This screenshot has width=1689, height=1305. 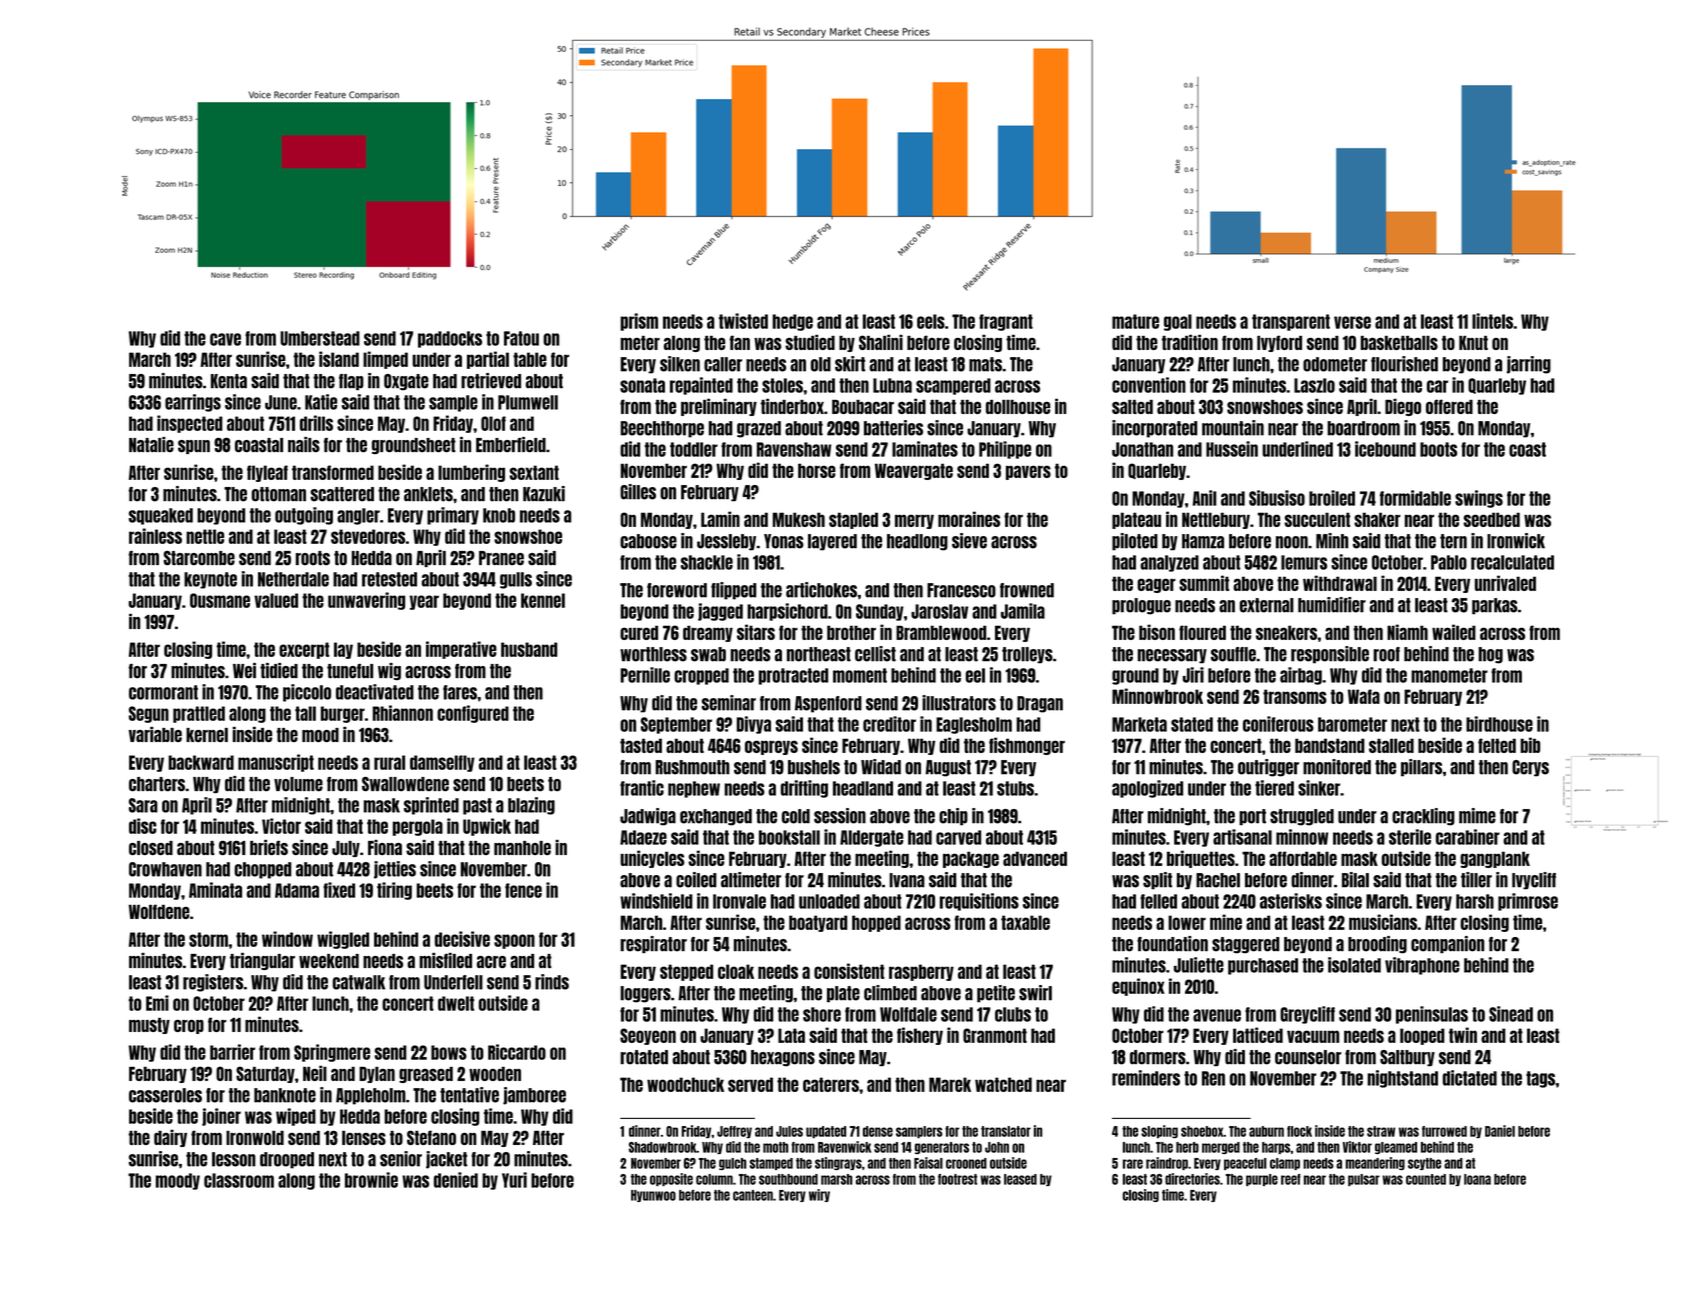 What do you see at coordinates (1187, 922) in the screenshot?
I see `lower` at bounding box center [1187, 922].
